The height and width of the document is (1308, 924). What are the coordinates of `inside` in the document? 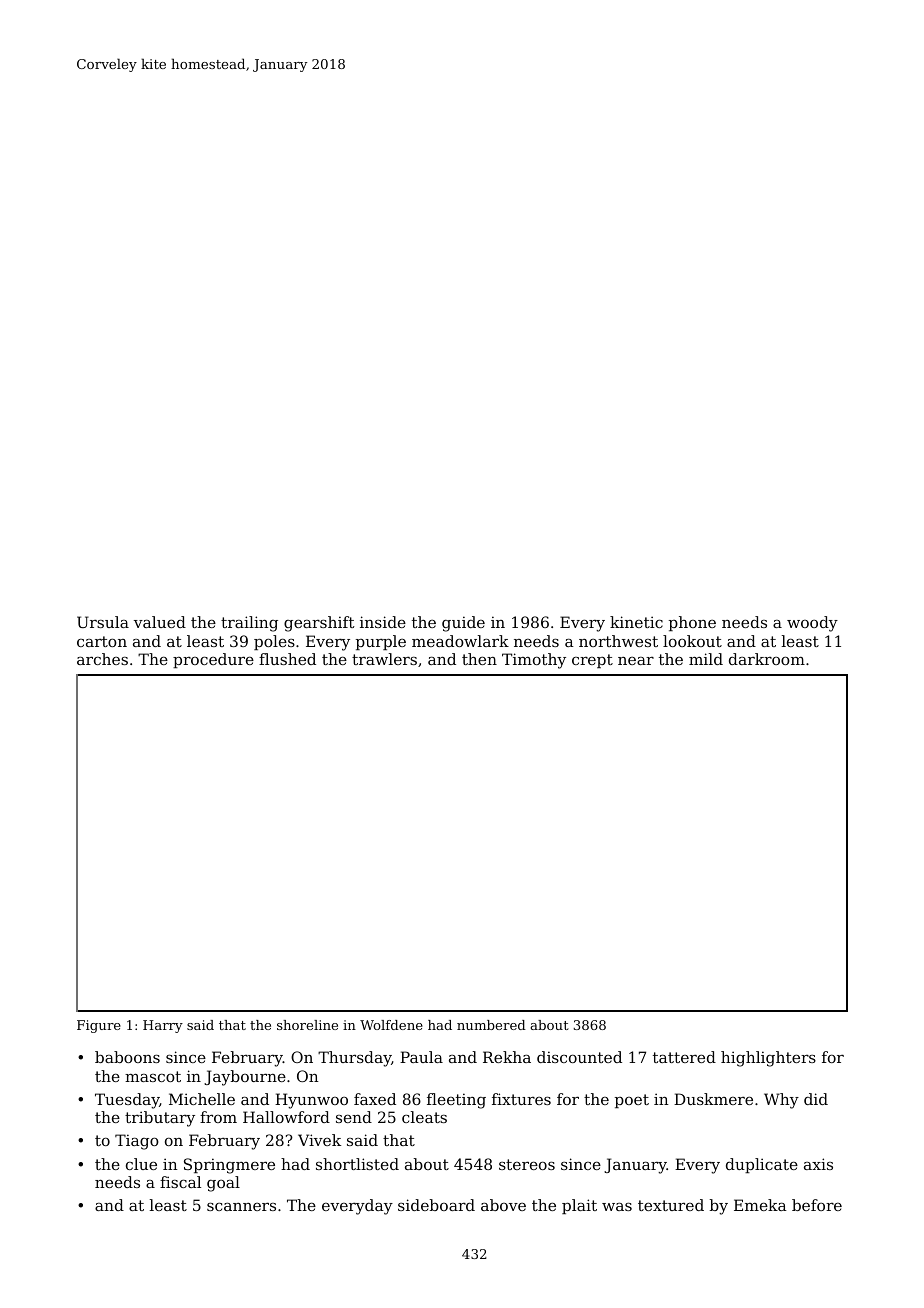 It's located at (383, 622).
